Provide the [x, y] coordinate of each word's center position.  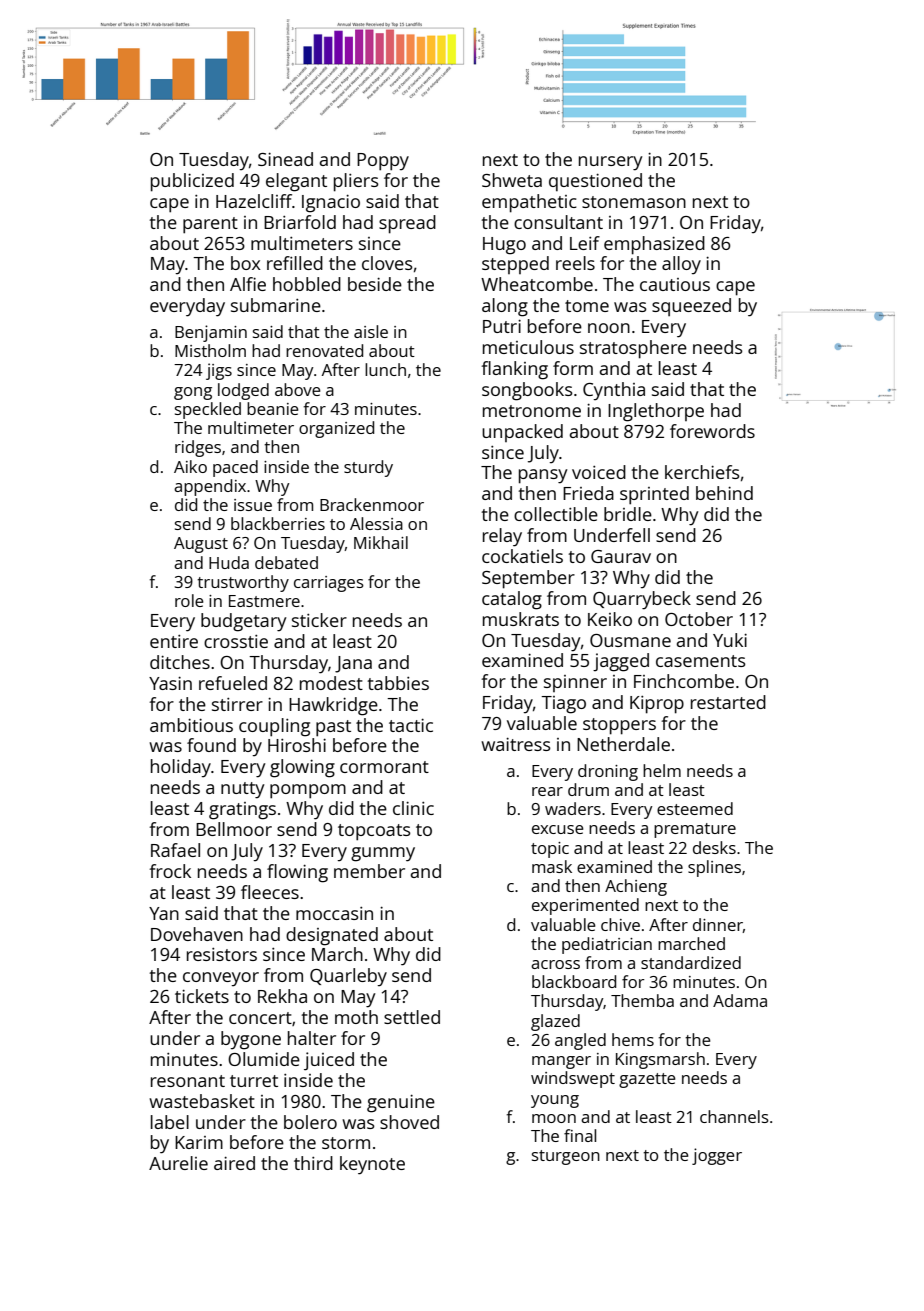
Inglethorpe [656, 412]
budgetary [244, 622]
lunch [385, 369]
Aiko [190, 466]
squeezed [691, 307]
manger [561, 1062]
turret [254, 1081]
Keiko [610, 619]
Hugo [504, 246]
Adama [740, 1000]
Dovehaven [197, 934]
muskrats [521, 619]
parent [210, 225]
